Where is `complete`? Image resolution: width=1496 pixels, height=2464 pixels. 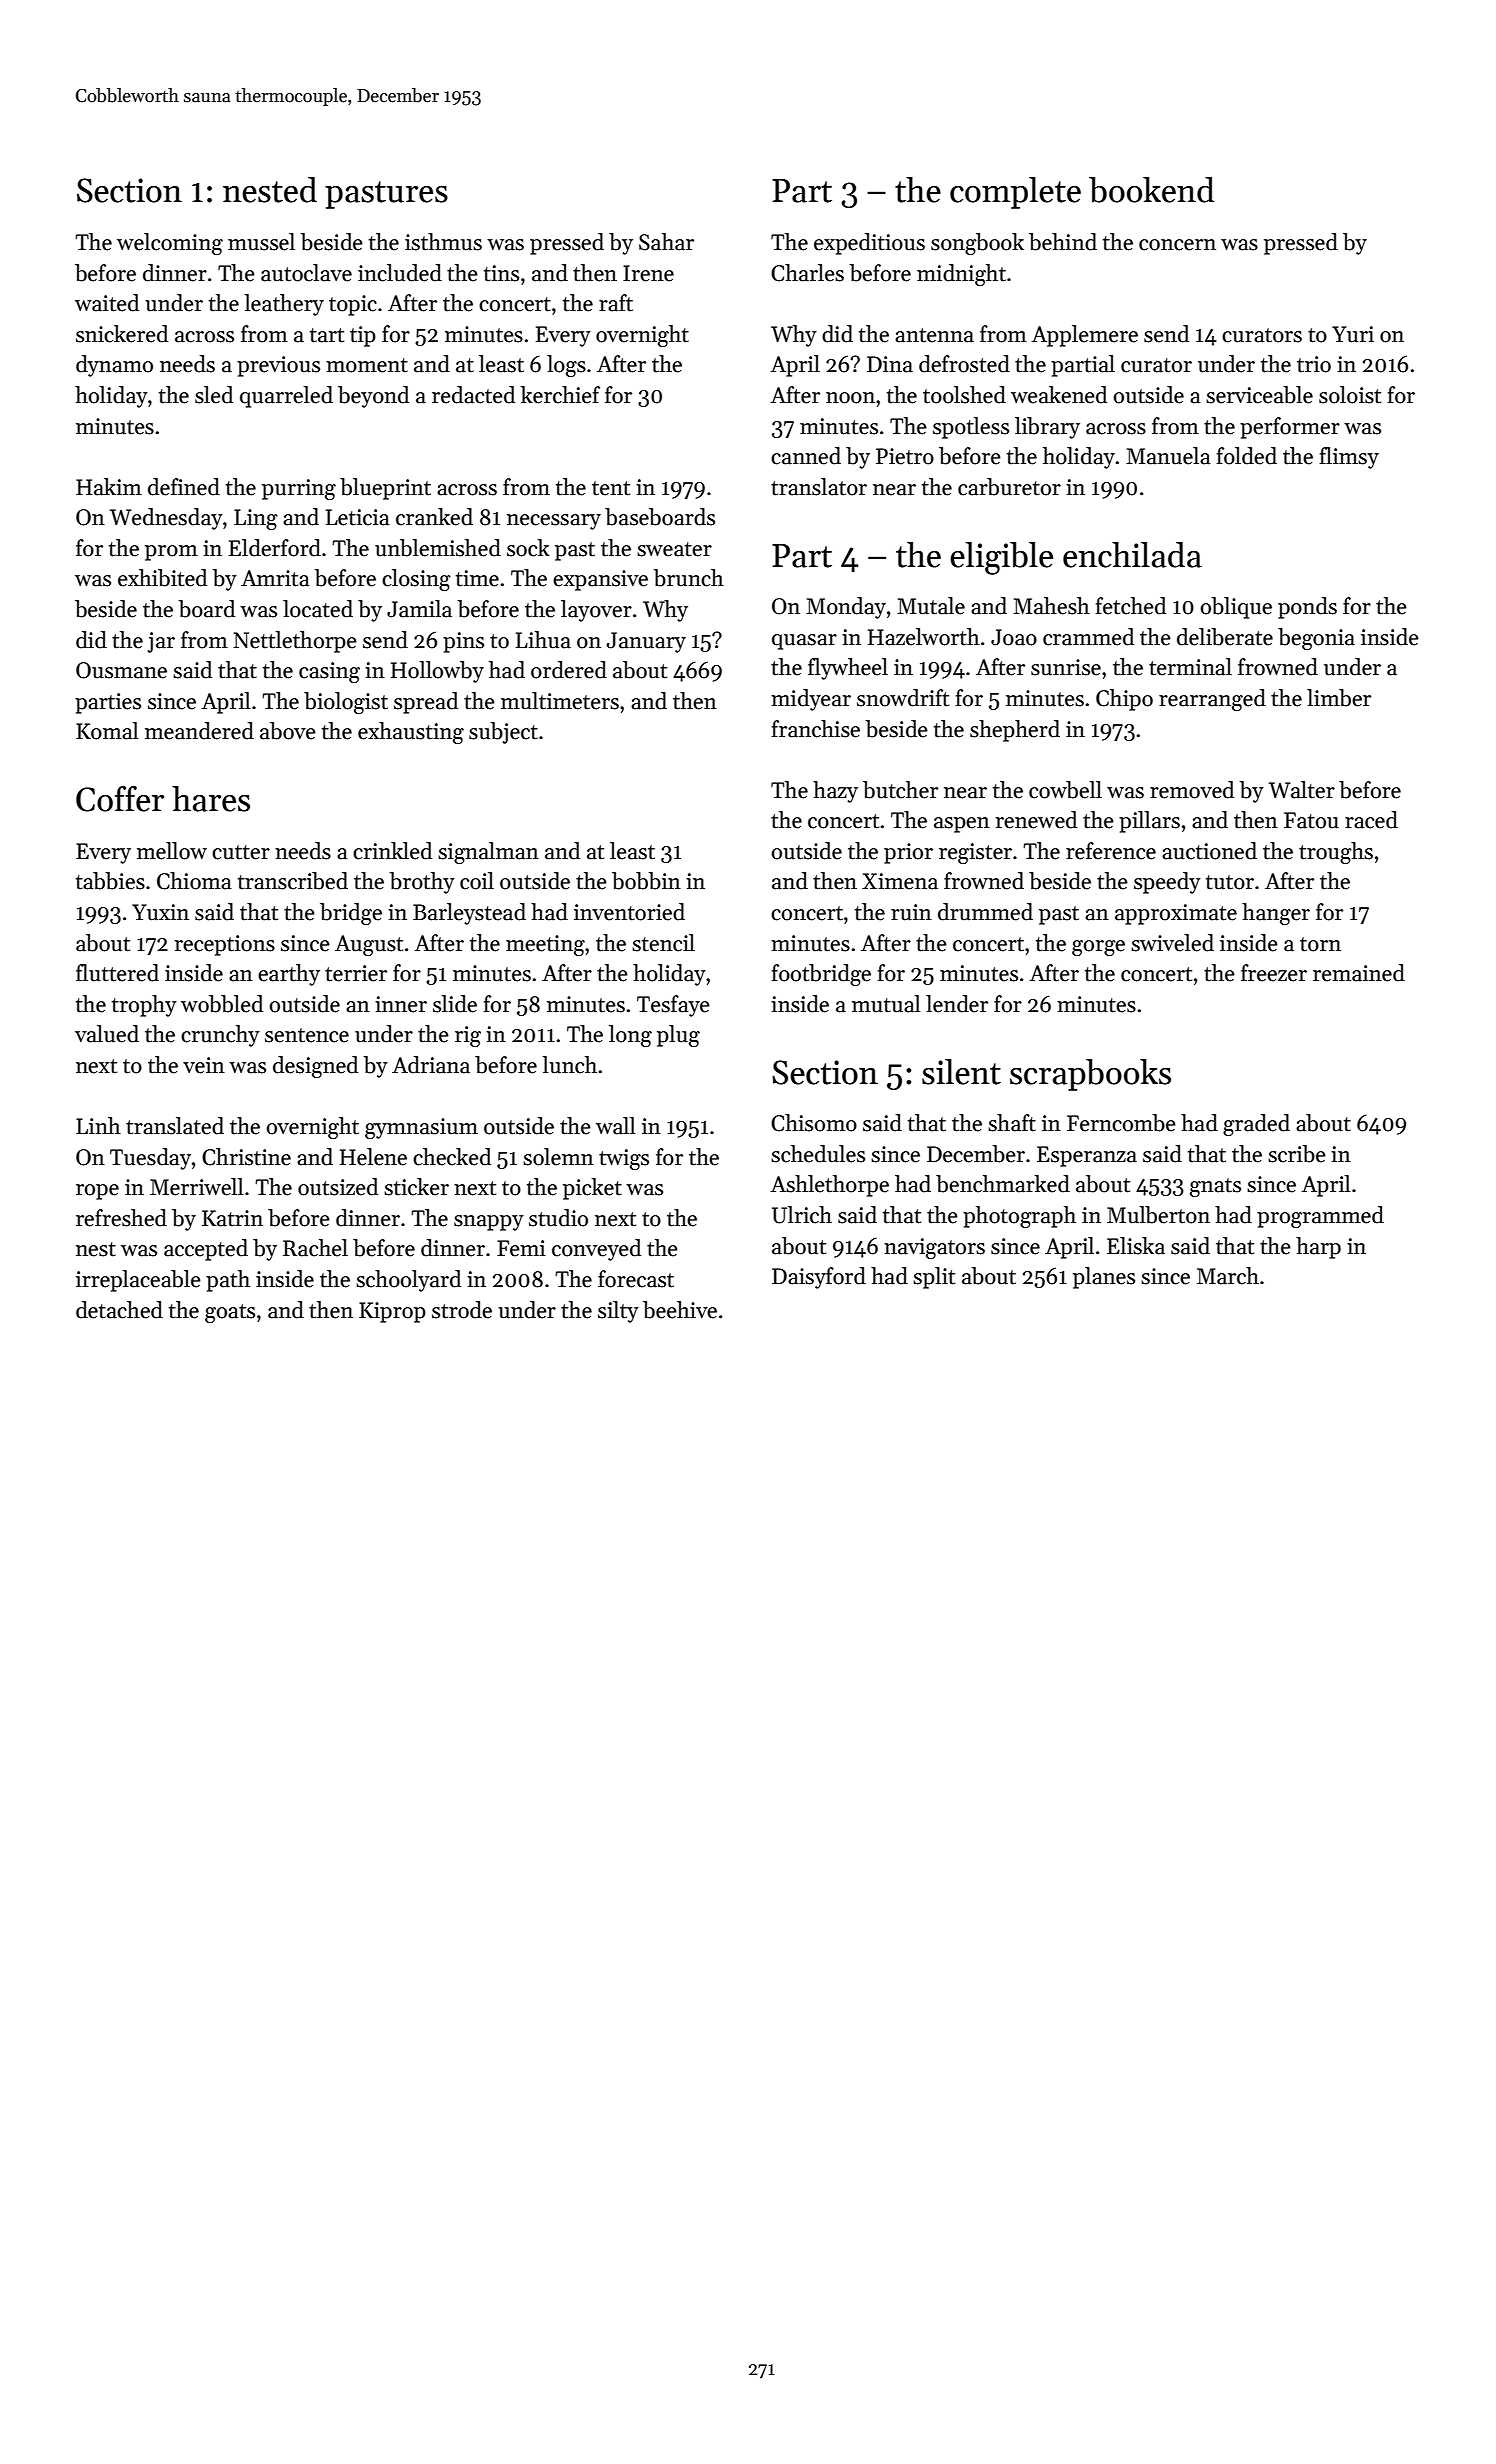
complete is located at coordinates (1015, 193).
